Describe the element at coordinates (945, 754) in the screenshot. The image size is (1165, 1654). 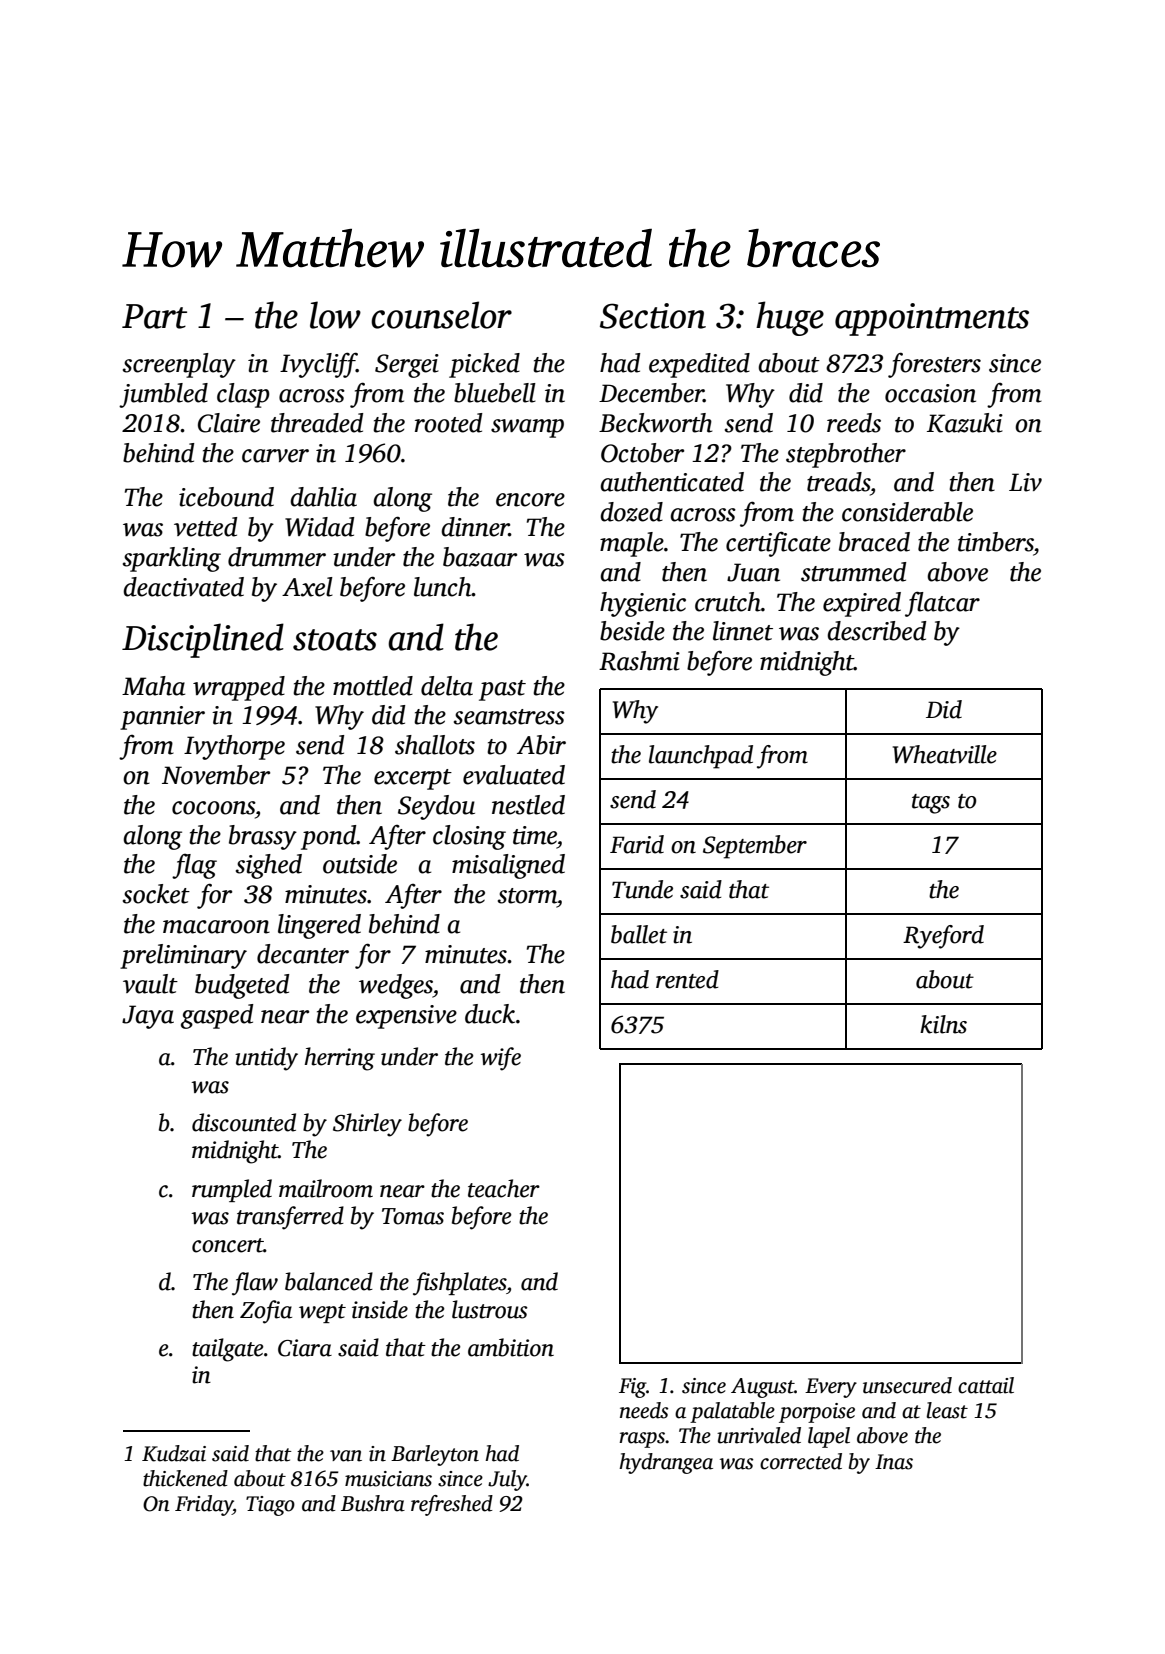
I see `Wheatville` at that location.
